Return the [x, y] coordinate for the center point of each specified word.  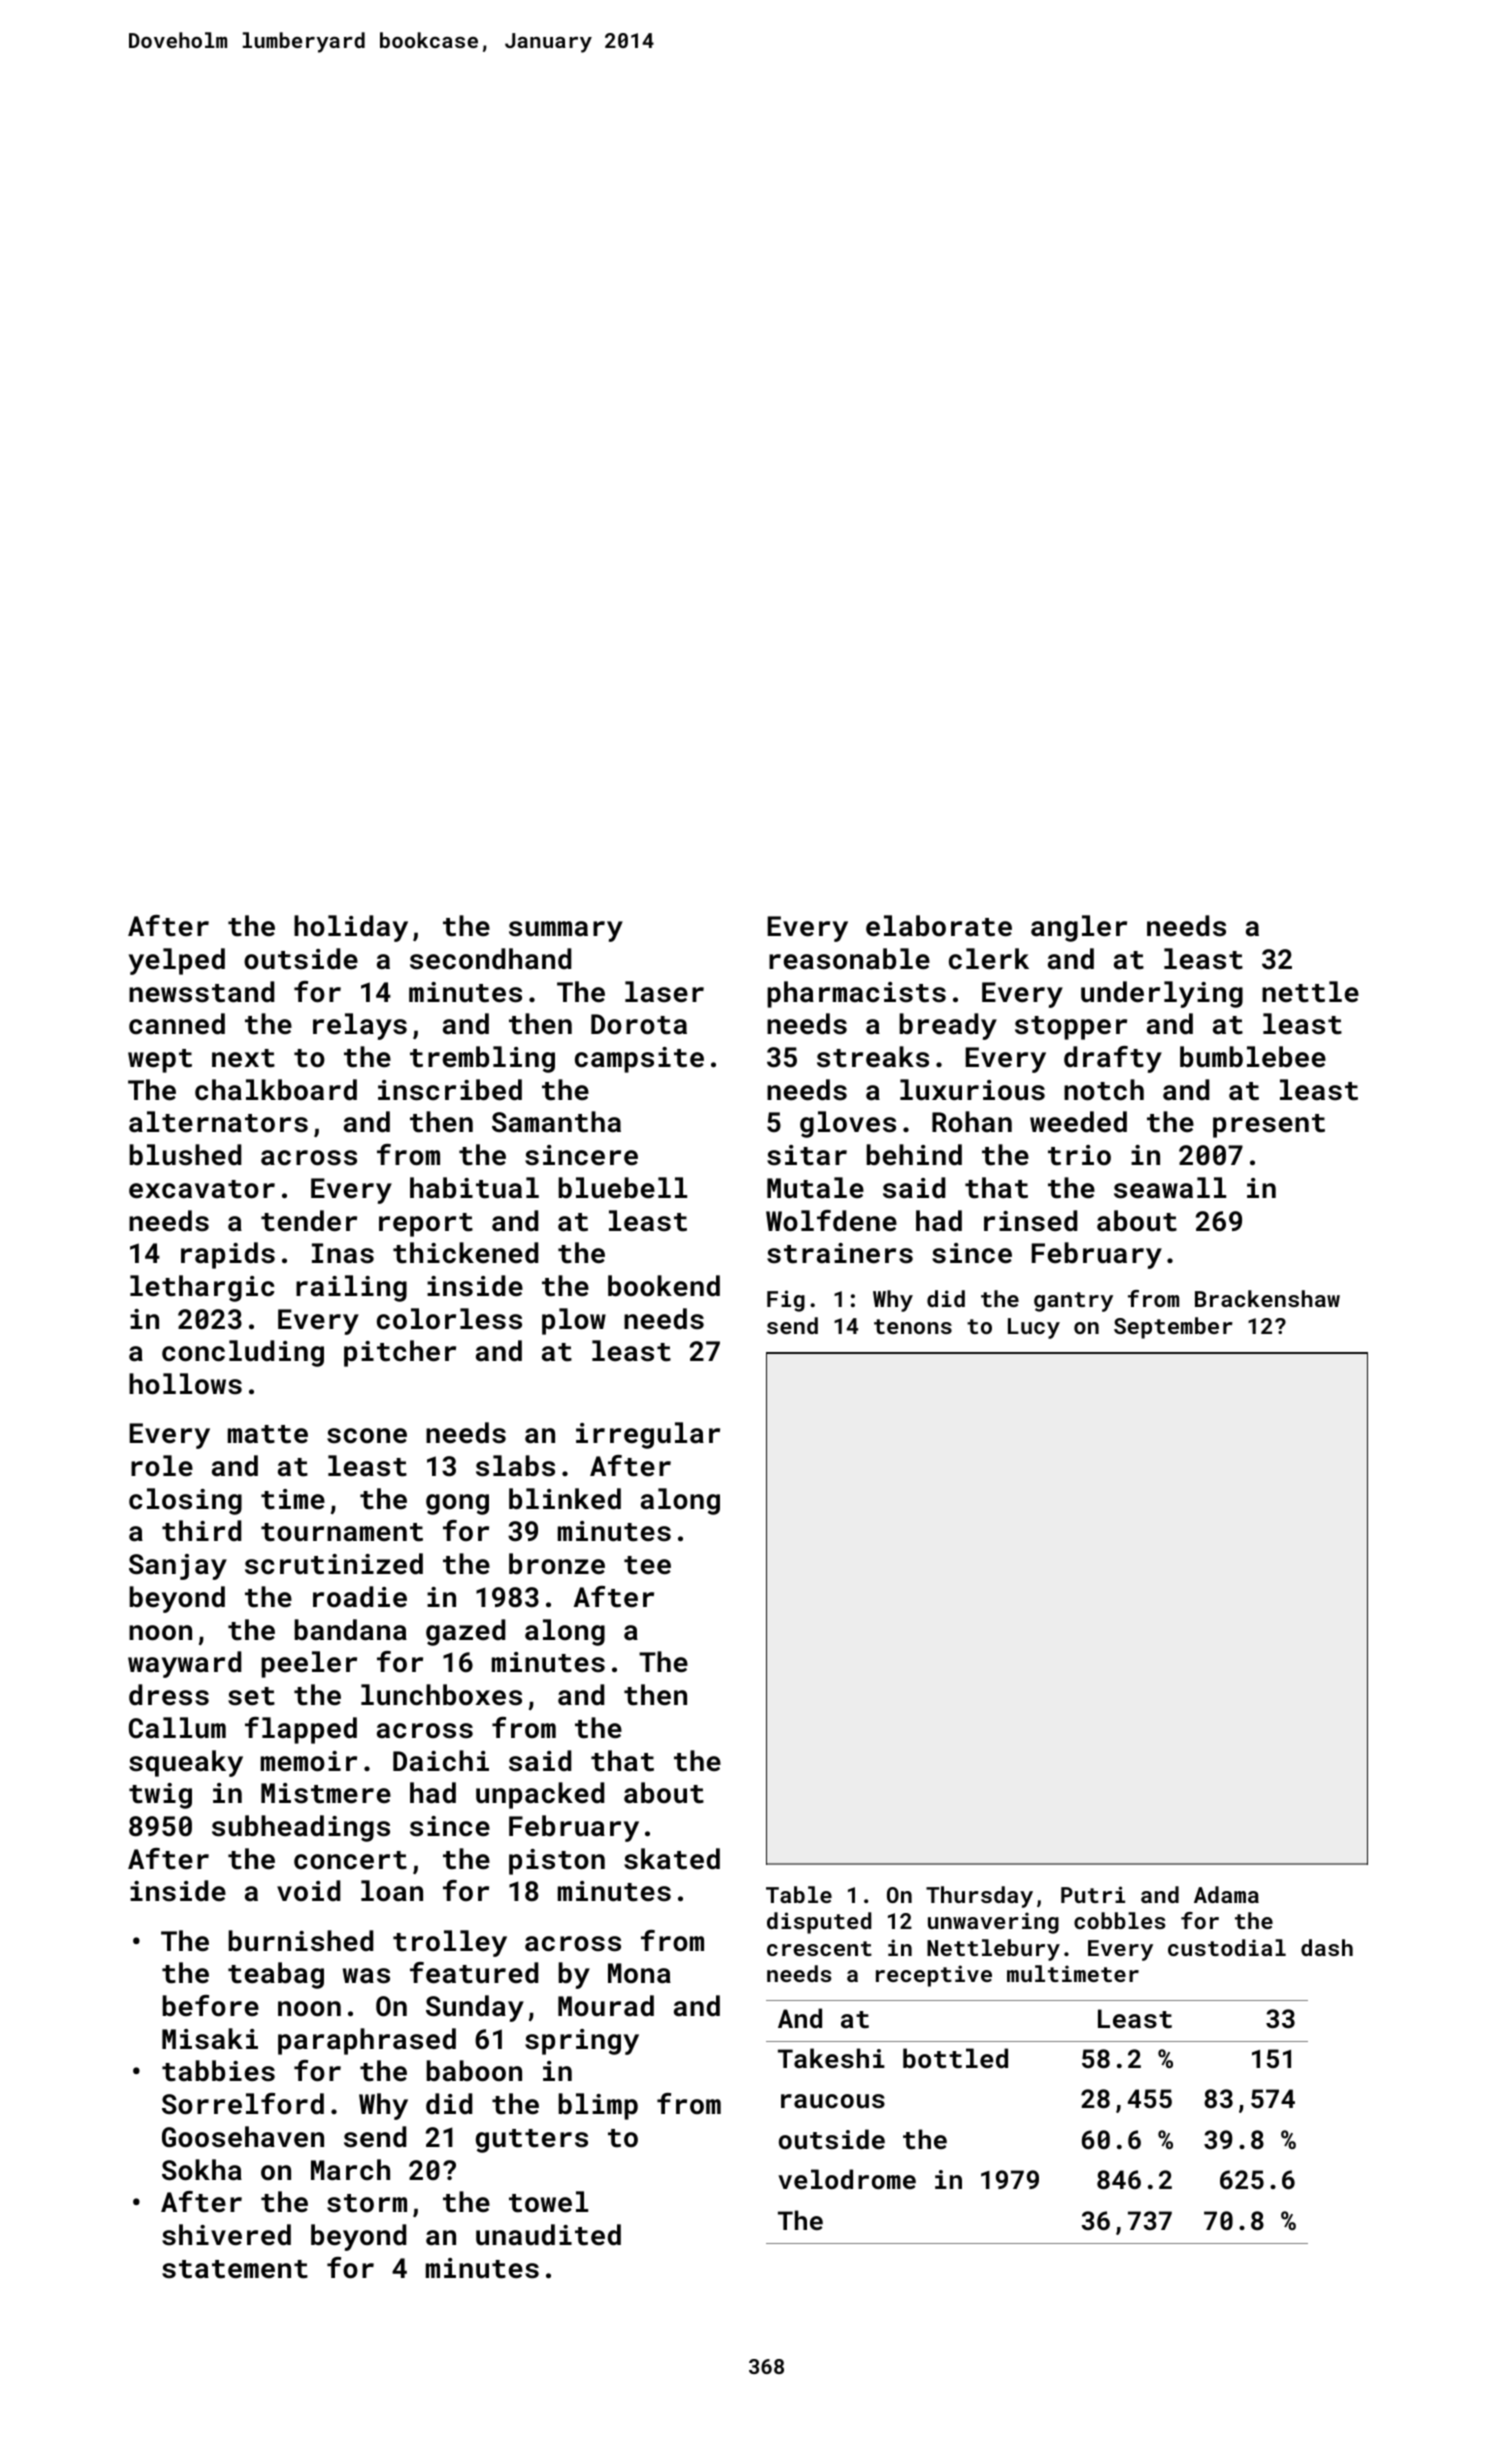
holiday [351, 928]
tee [647, 1565]
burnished [300, 1941]
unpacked [540, 1795]
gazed [465, 1632]
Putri [1093, 1894]
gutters [532, 2141]
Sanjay [178, 1567]
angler [1079, 928]
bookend [664, 1286]
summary [566, 931]
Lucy [1034, 1328]
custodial [1227, 1947]
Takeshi [831, 2058]
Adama [1226, 1894]
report [426, 1225]
